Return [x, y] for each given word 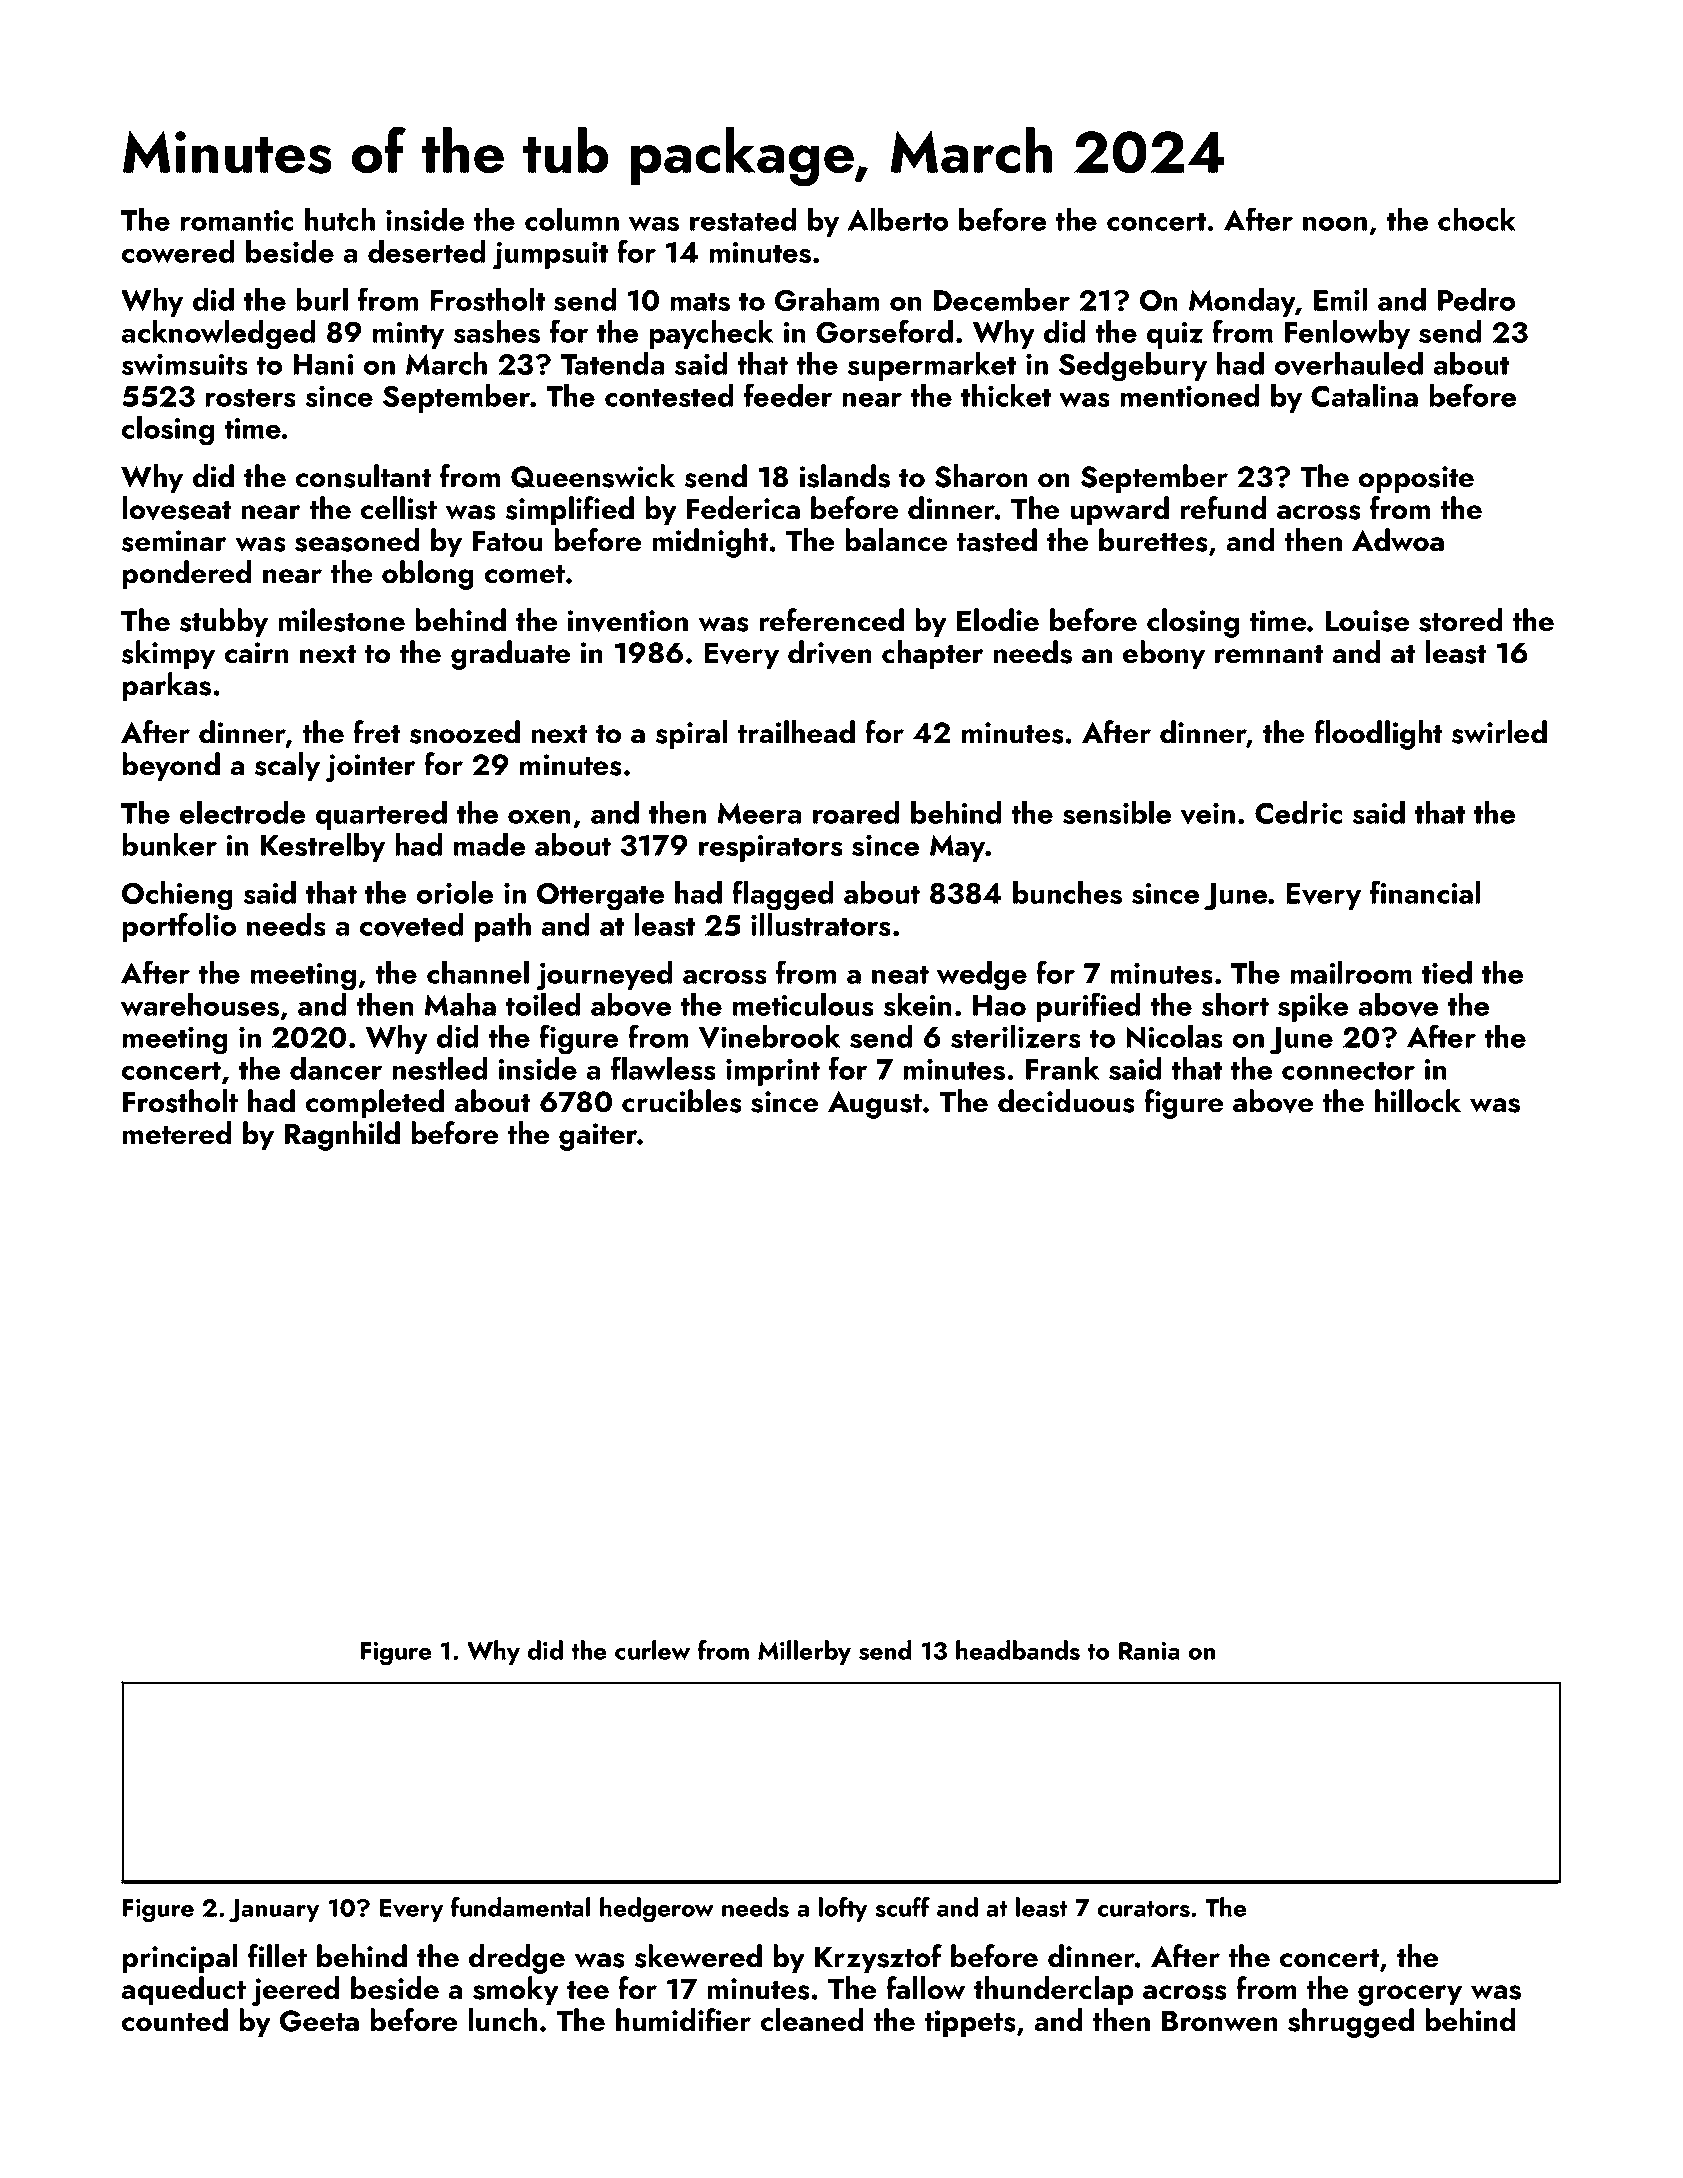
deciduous [1066, 1101]
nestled [439, 1068]
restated [743, 219]
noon [1335, 224]
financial [1425, 892]
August [875, 1105]
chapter [932, 655]
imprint [773, 1072]
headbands [1018, 1650]
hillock [1418, 1101]
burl [322, 299]
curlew [652, 1650]
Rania [1149, 1651]
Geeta [319, 2021]
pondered [186, 575]
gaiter [598, 1137]
